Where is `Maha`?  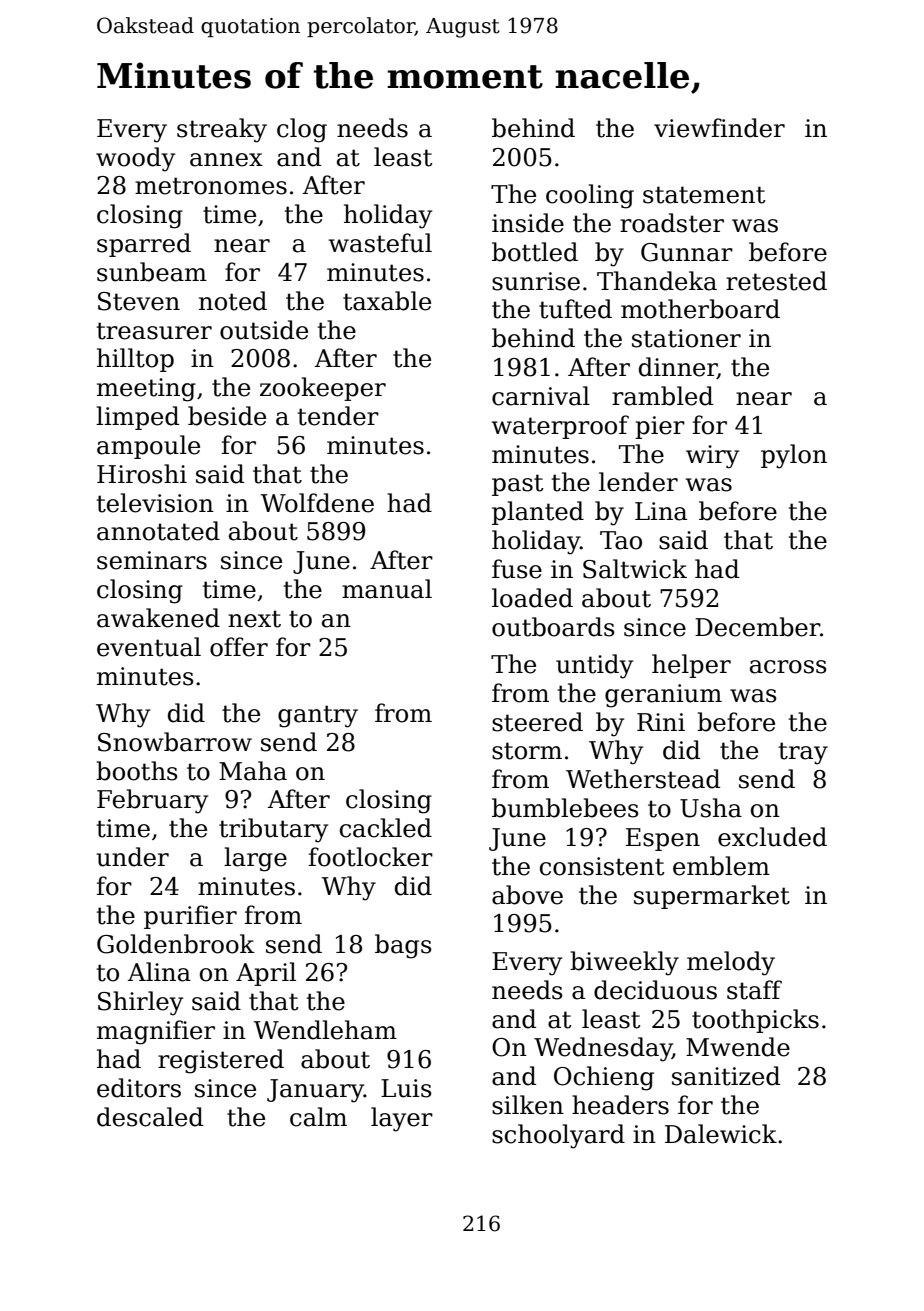
Maha is located at coordinates (253, 771).
